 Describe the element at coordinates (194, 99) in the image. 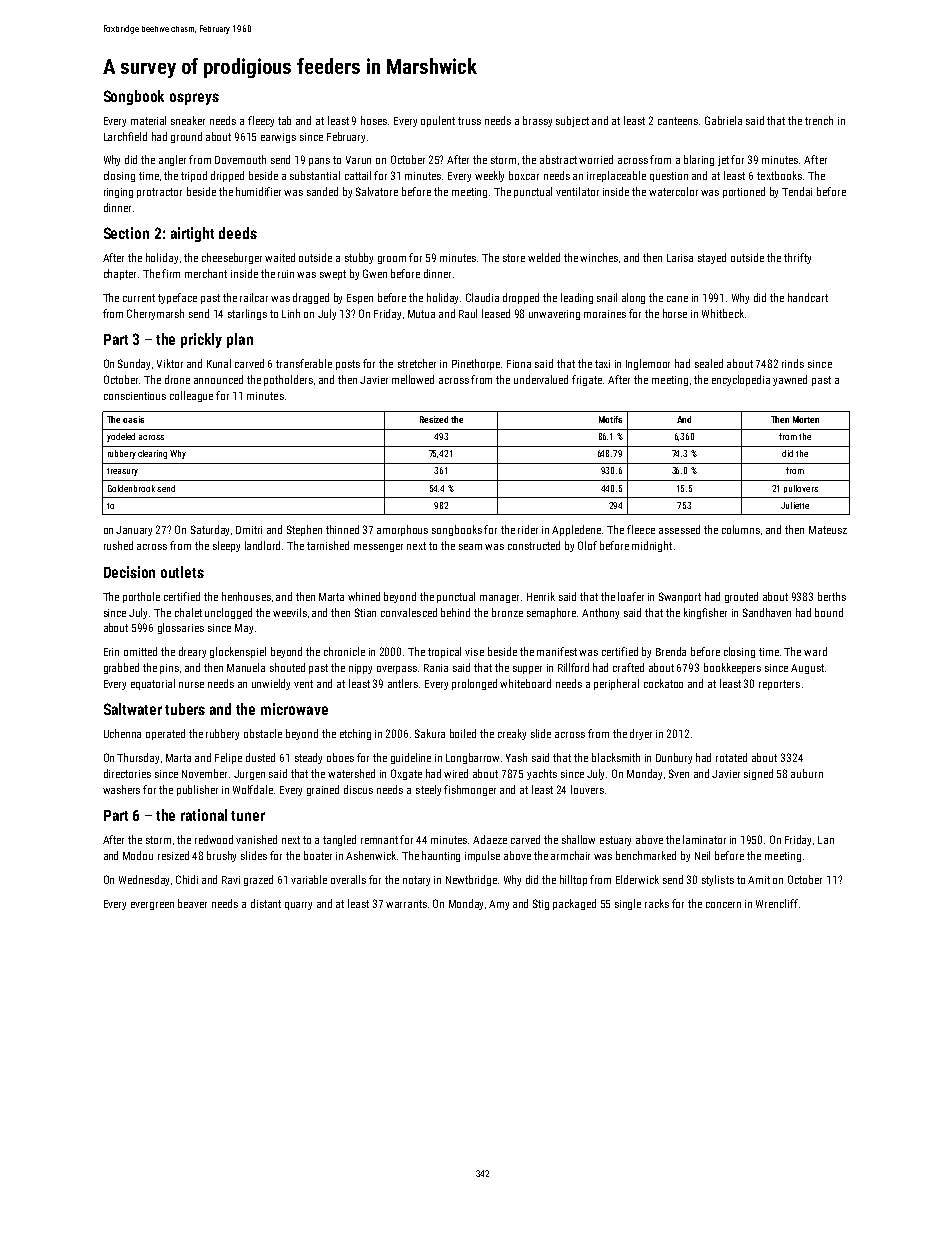

I see `ospreys` at that location.
